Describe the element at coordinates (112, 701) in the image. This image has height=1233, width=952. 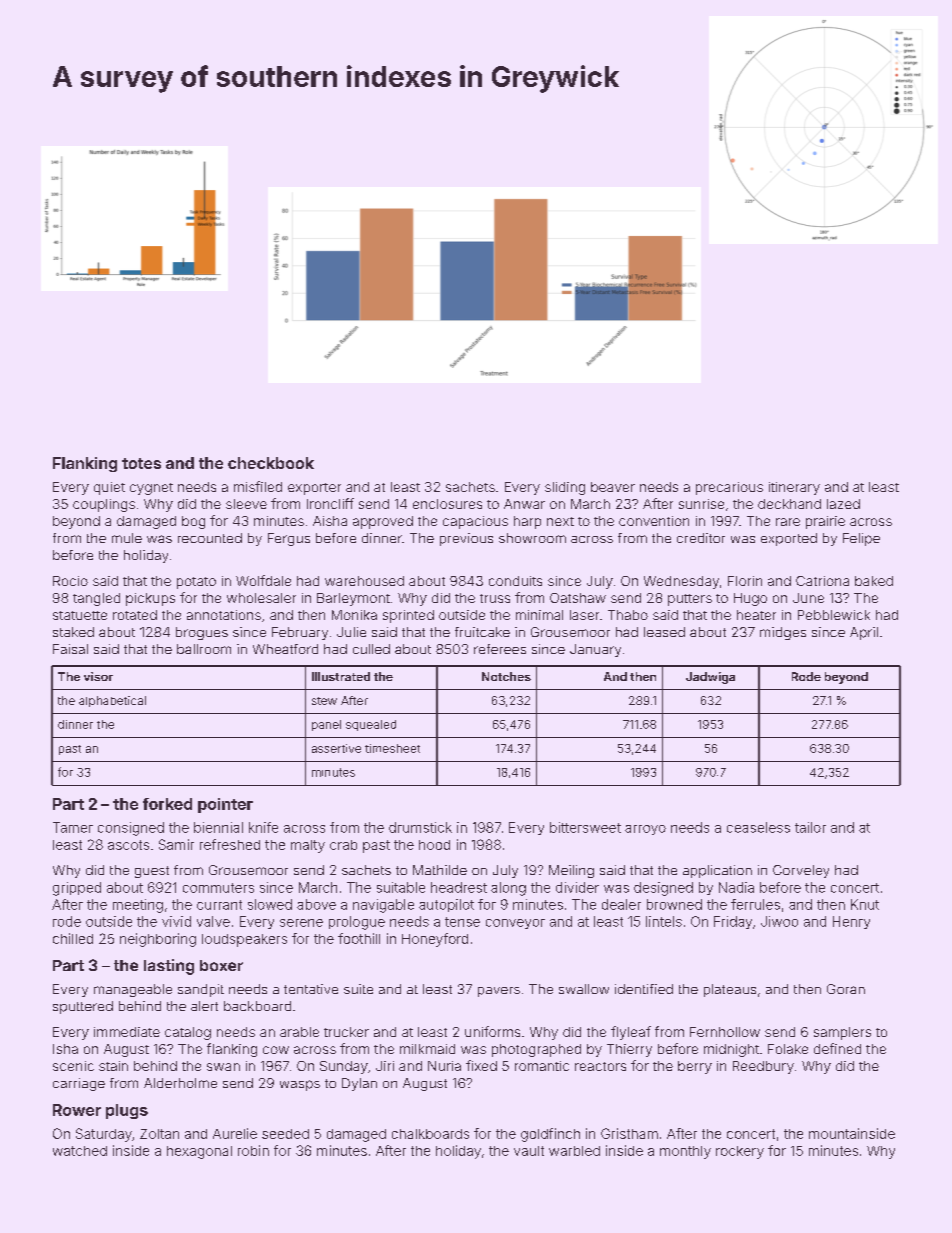
I see `alphabetical` at that location.
